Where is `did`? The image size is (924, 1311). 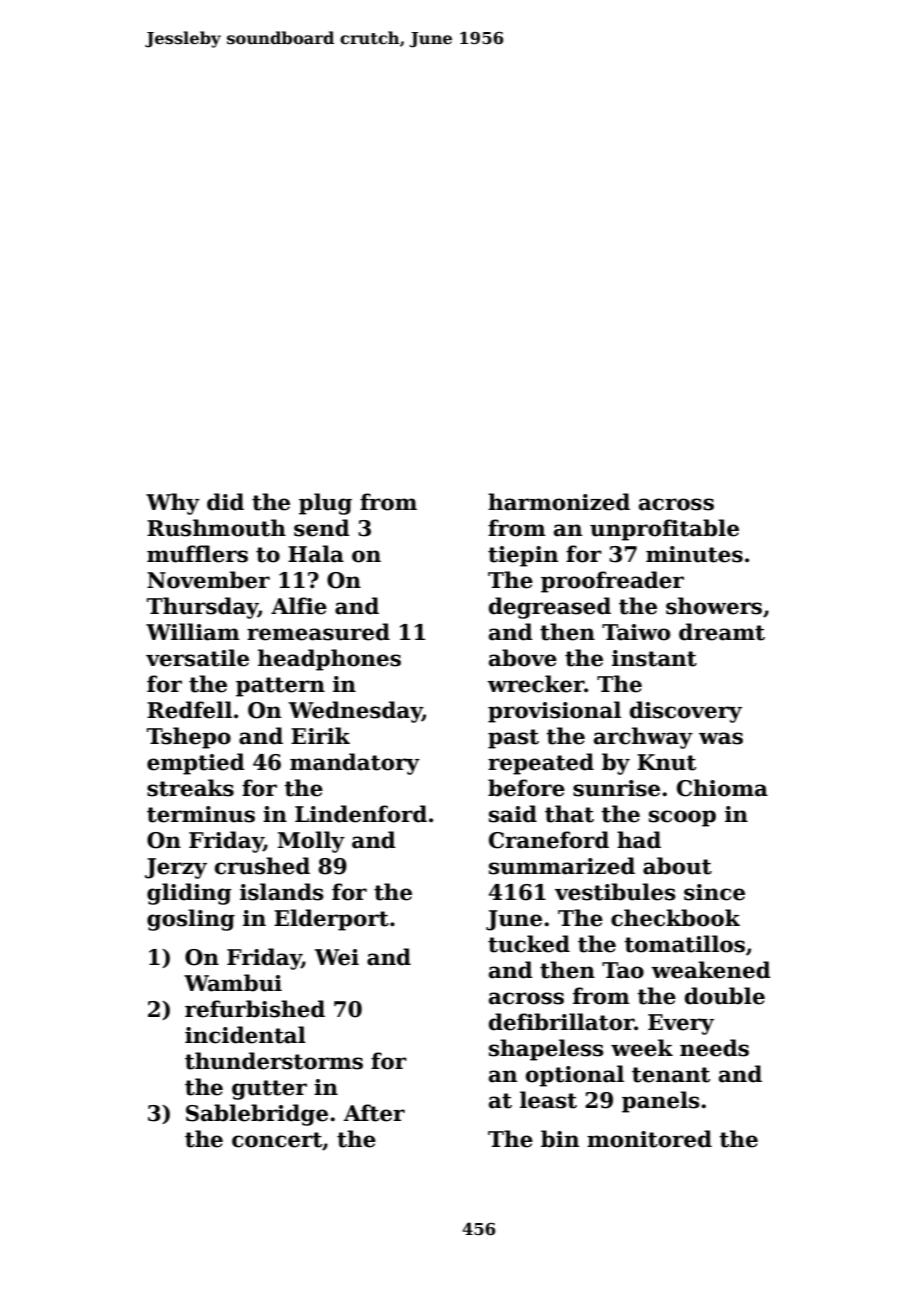 did is located at coordinates (225, 502).
